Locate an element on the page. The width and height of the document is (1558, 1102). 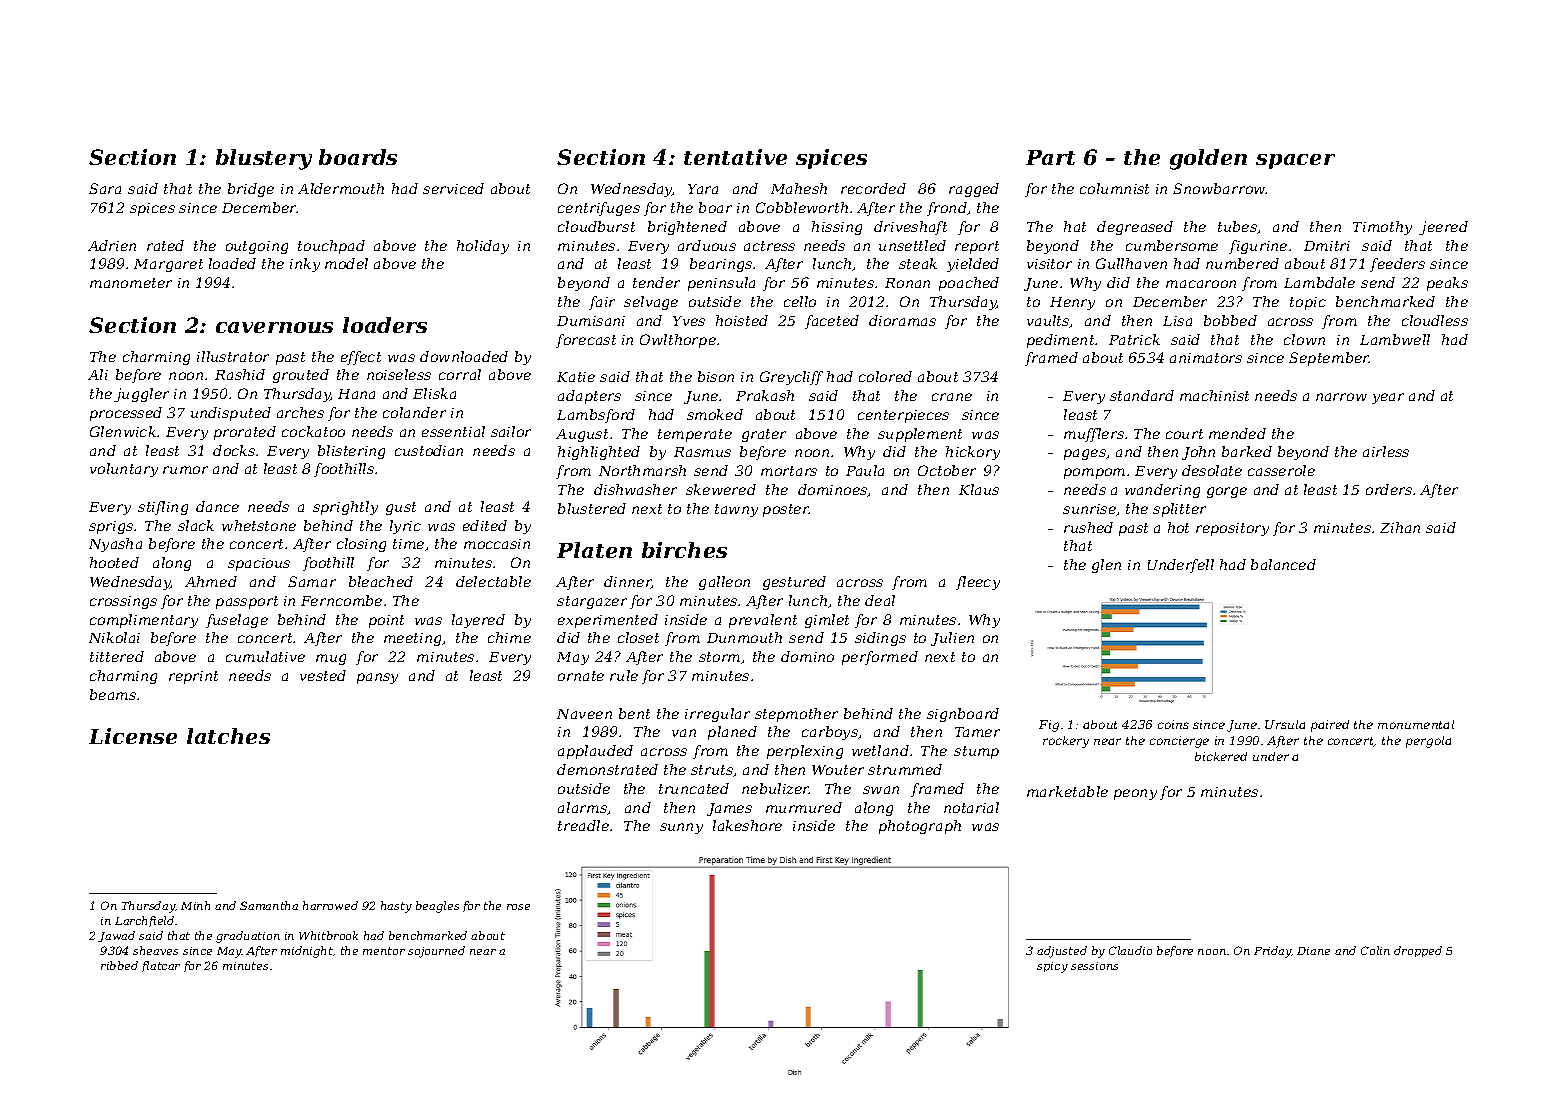
golden is located at coordinates (1208, 159).
